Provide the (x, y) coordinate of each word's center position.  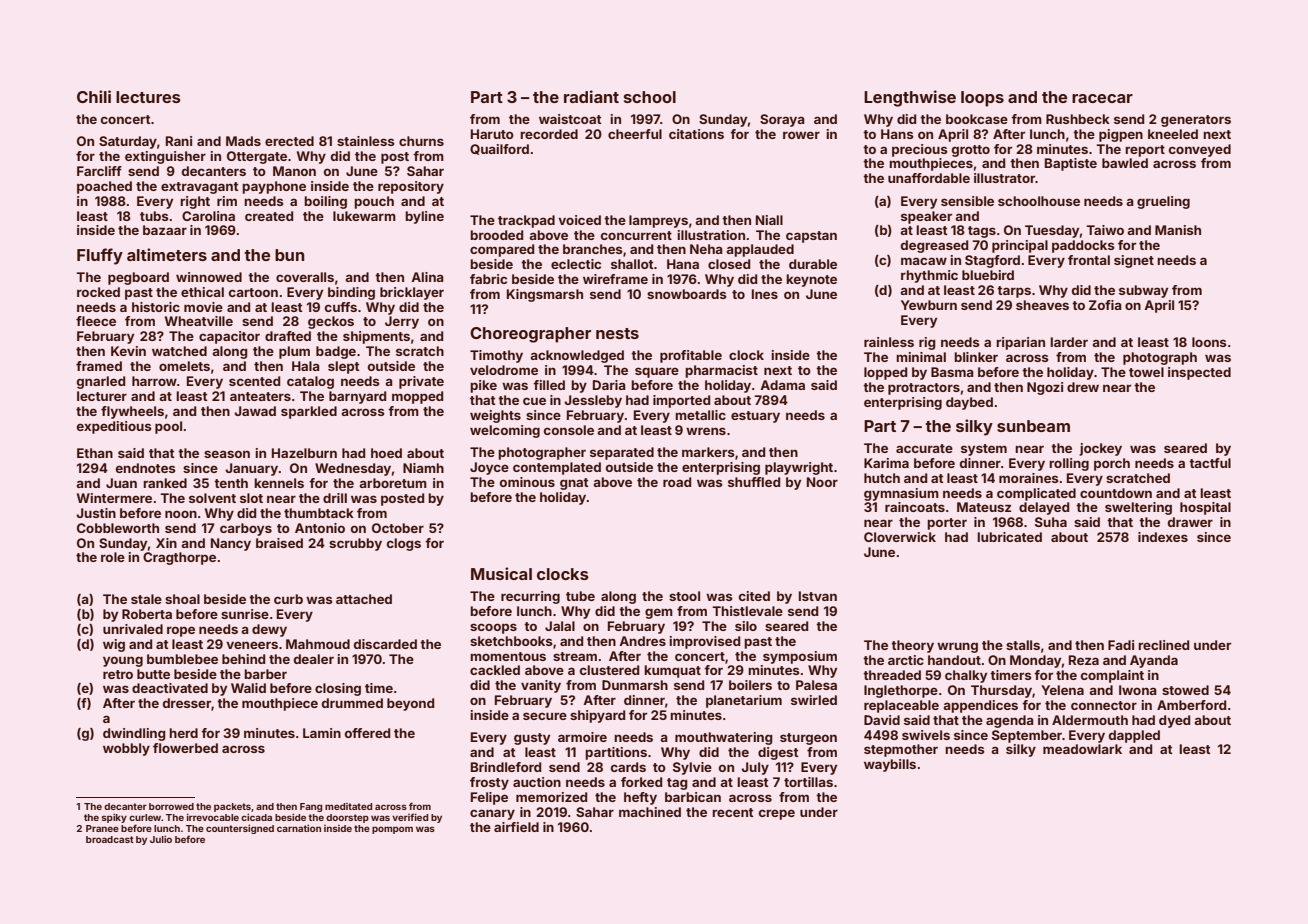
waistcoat (570, 119)
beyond (410, 704)
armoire (582, 737)
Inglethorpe (901, 691)
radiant (591, 96)
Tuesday (1052, 231)
